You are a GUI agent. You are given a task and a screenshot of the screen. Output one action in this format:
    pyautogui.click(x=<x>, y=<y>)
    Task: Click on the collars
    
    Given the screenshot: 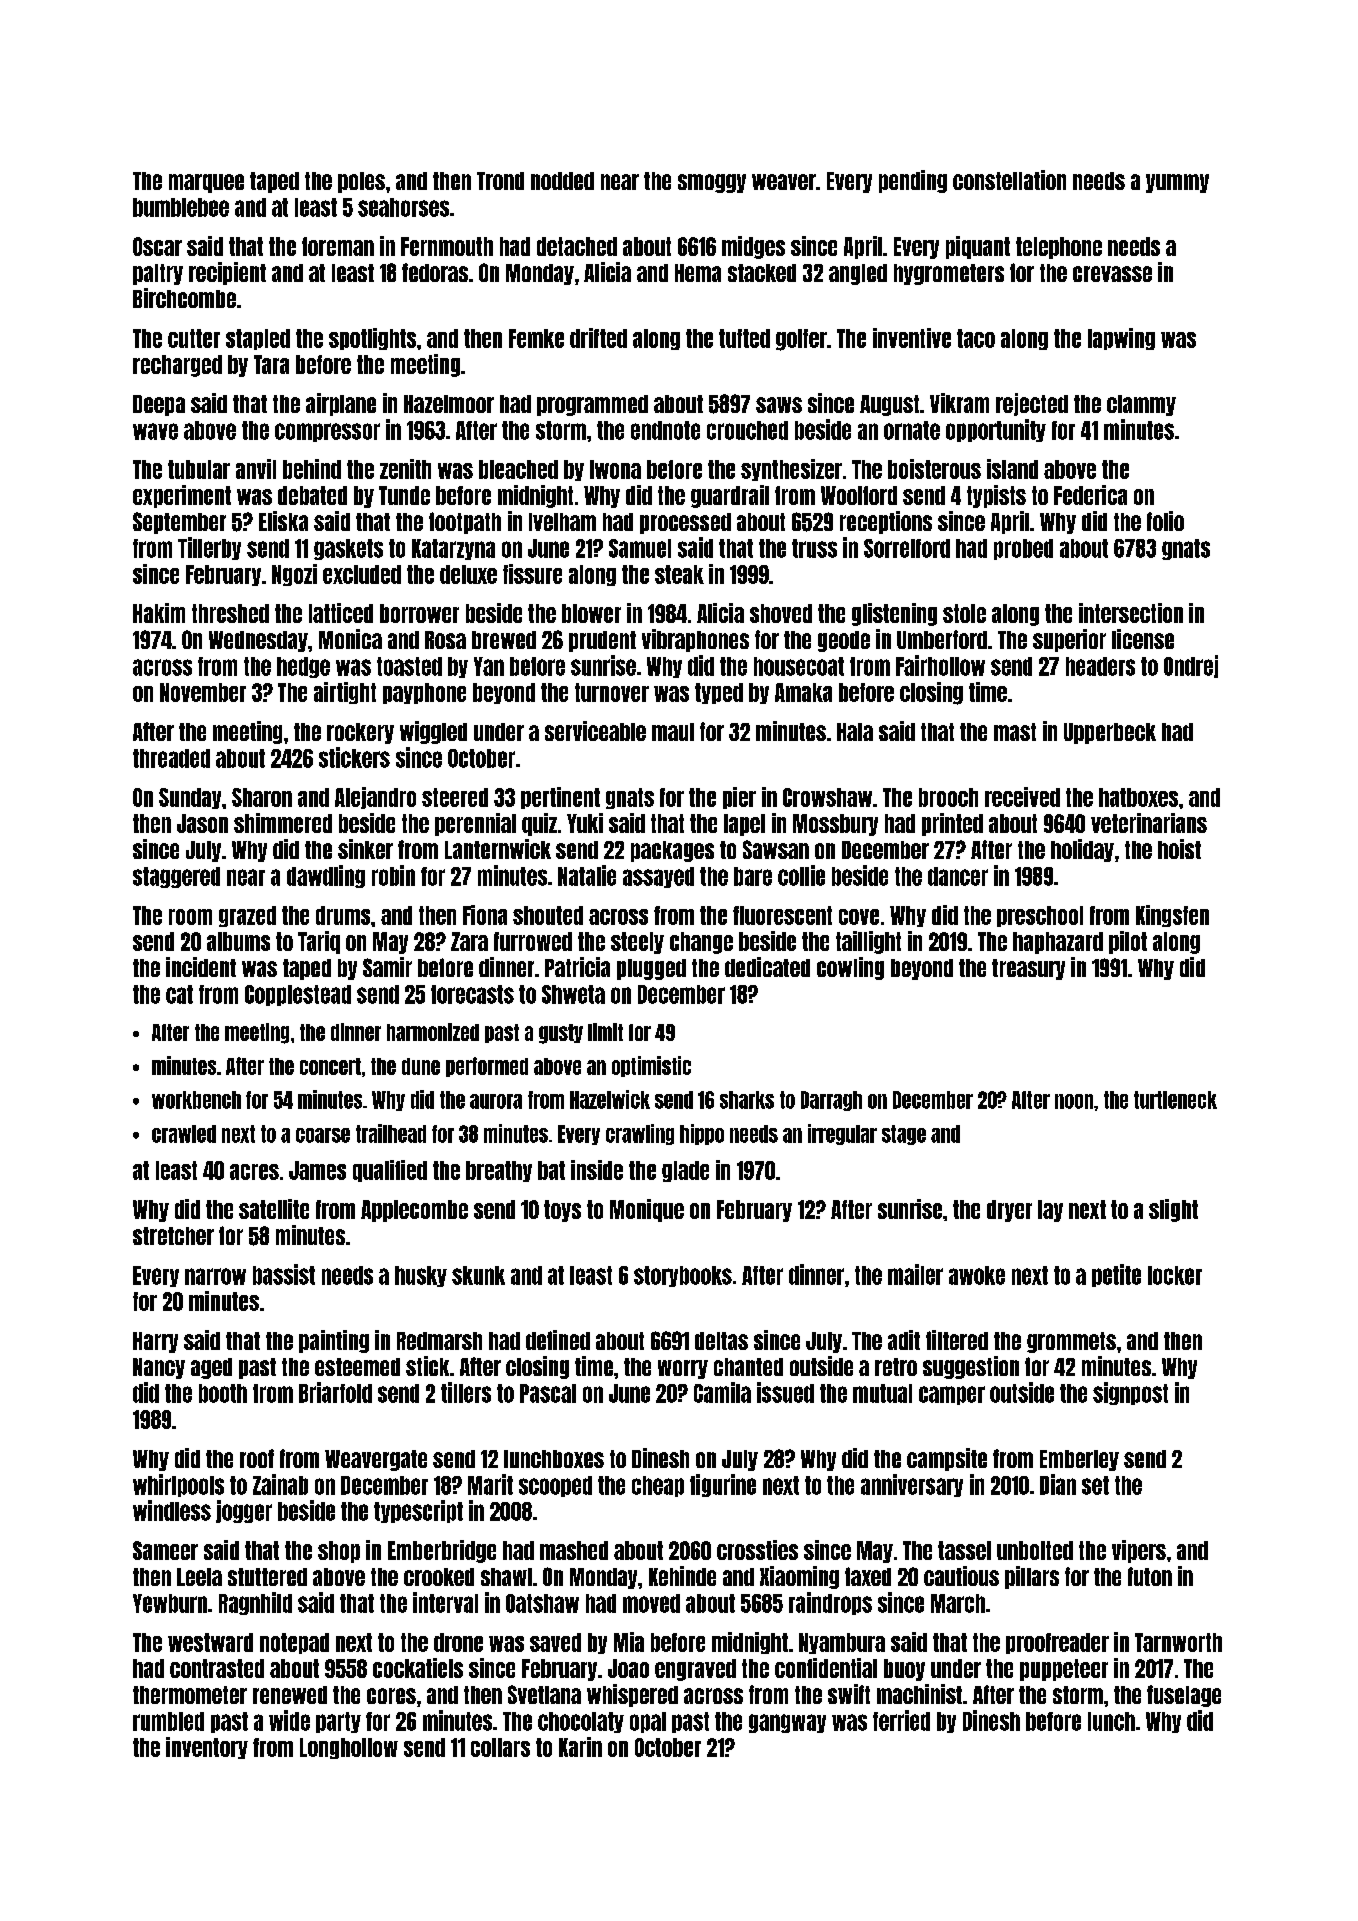 What is the action you would take?
    pyautogui.click(x=500, y=1747)
